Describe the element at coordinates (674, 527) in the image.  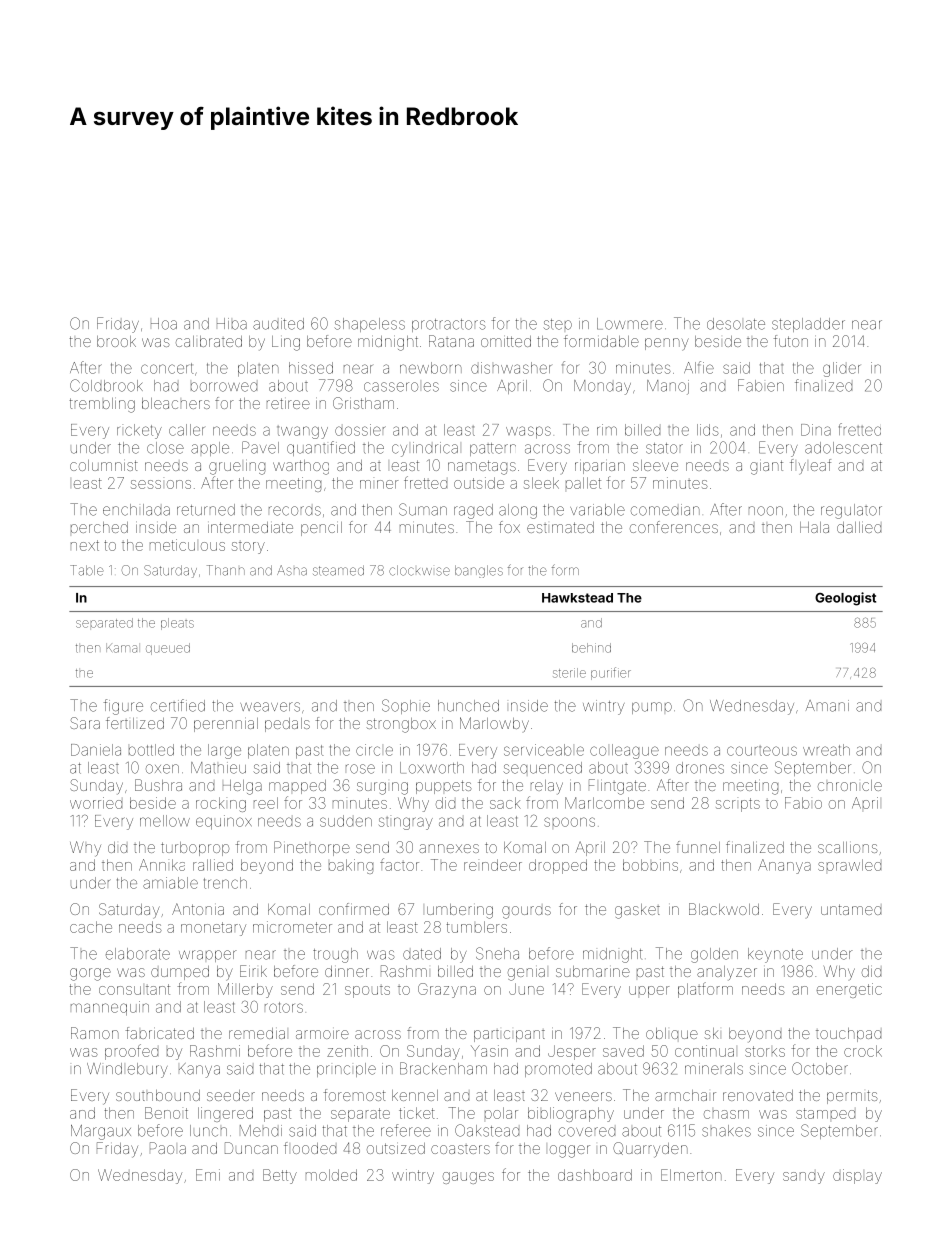
I see `conferences` at that location.
